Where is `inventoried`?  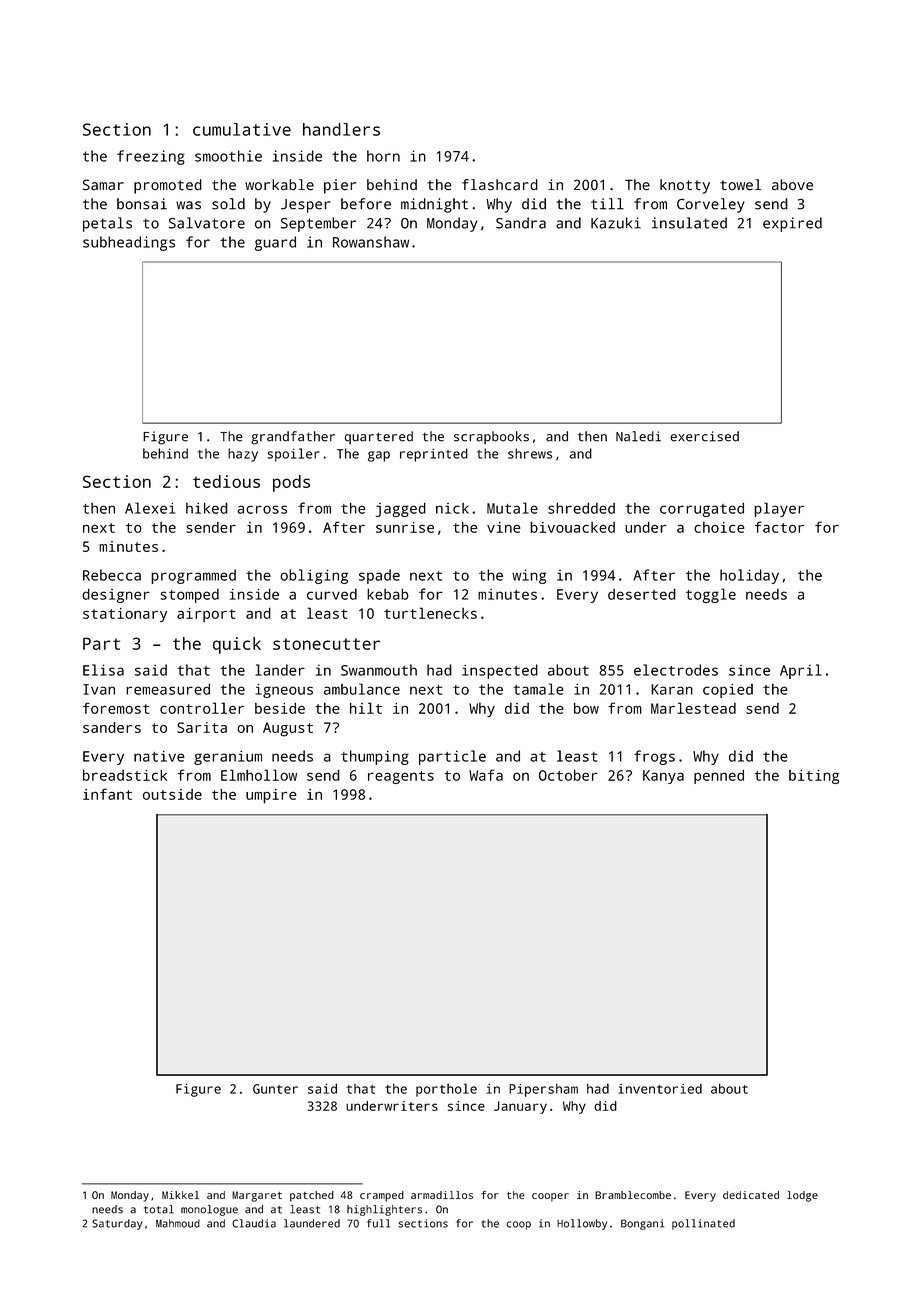
inventoried is located at coordinates (660, 1089).
